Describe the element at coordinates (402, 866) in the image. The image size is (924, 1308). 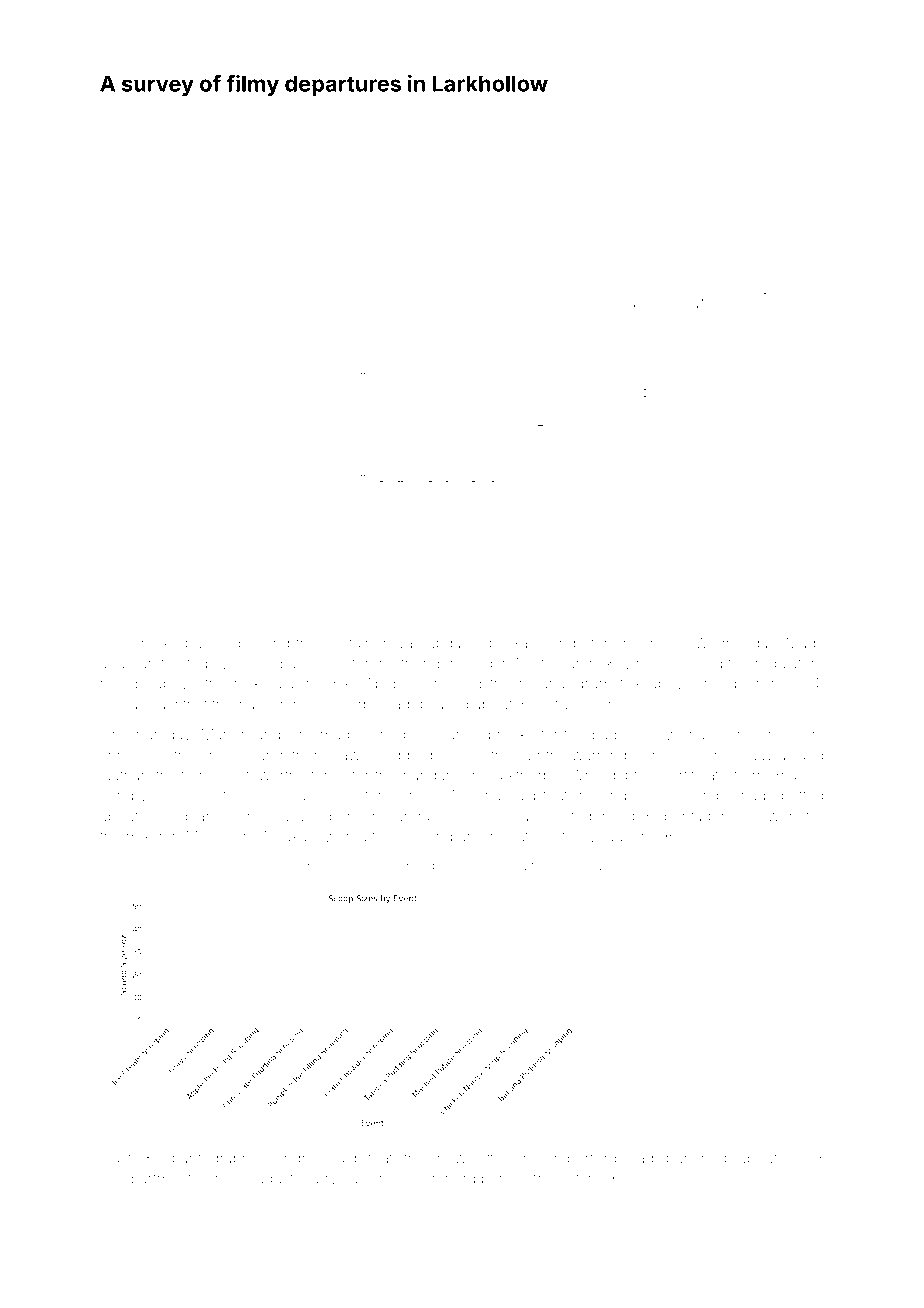
I see `subsidized` at that location.
